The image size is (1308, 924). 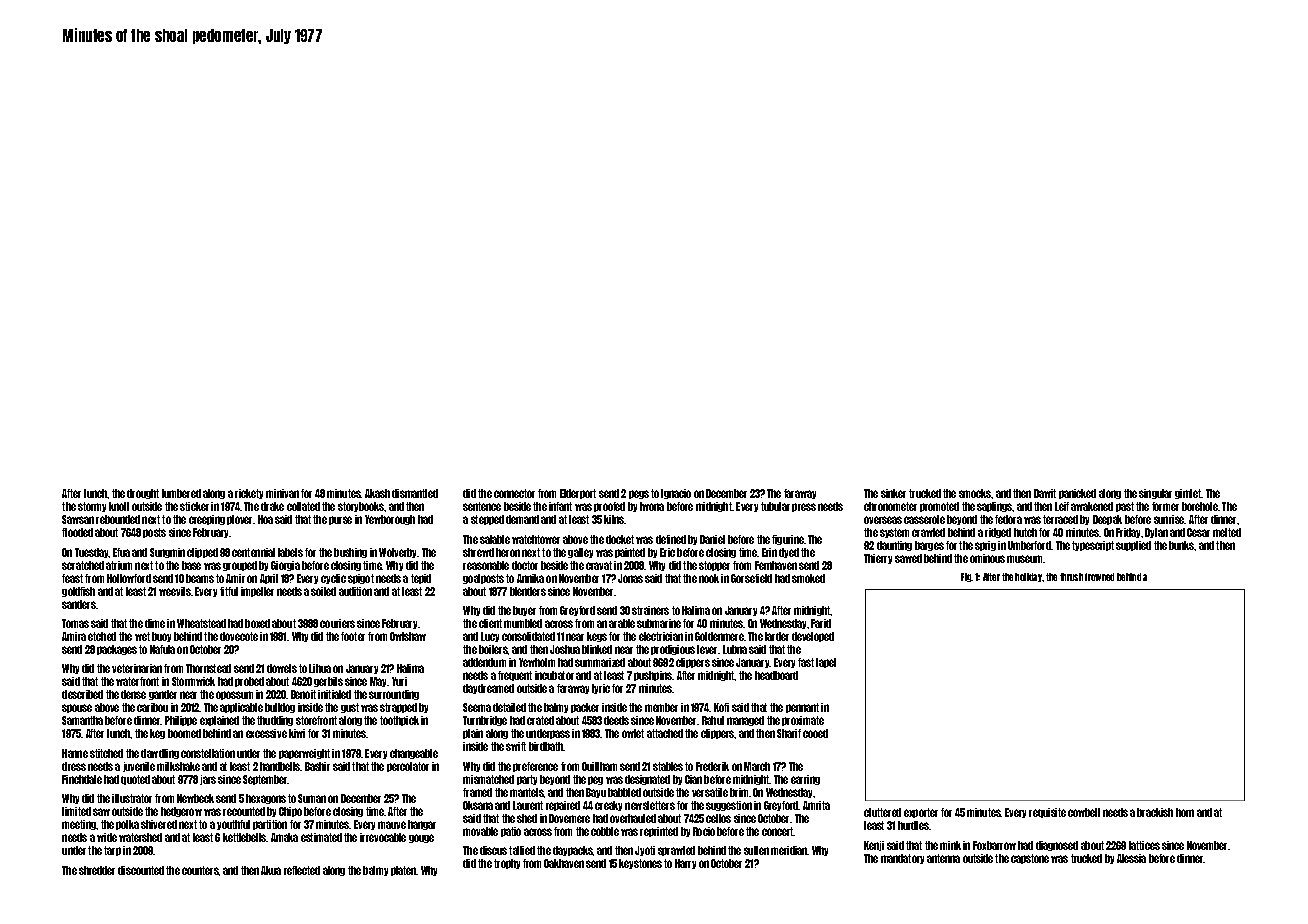 What do you see at coordinates (685, 864) in the screenshot?
I see `Harry` at bounding box center [685, 864].
